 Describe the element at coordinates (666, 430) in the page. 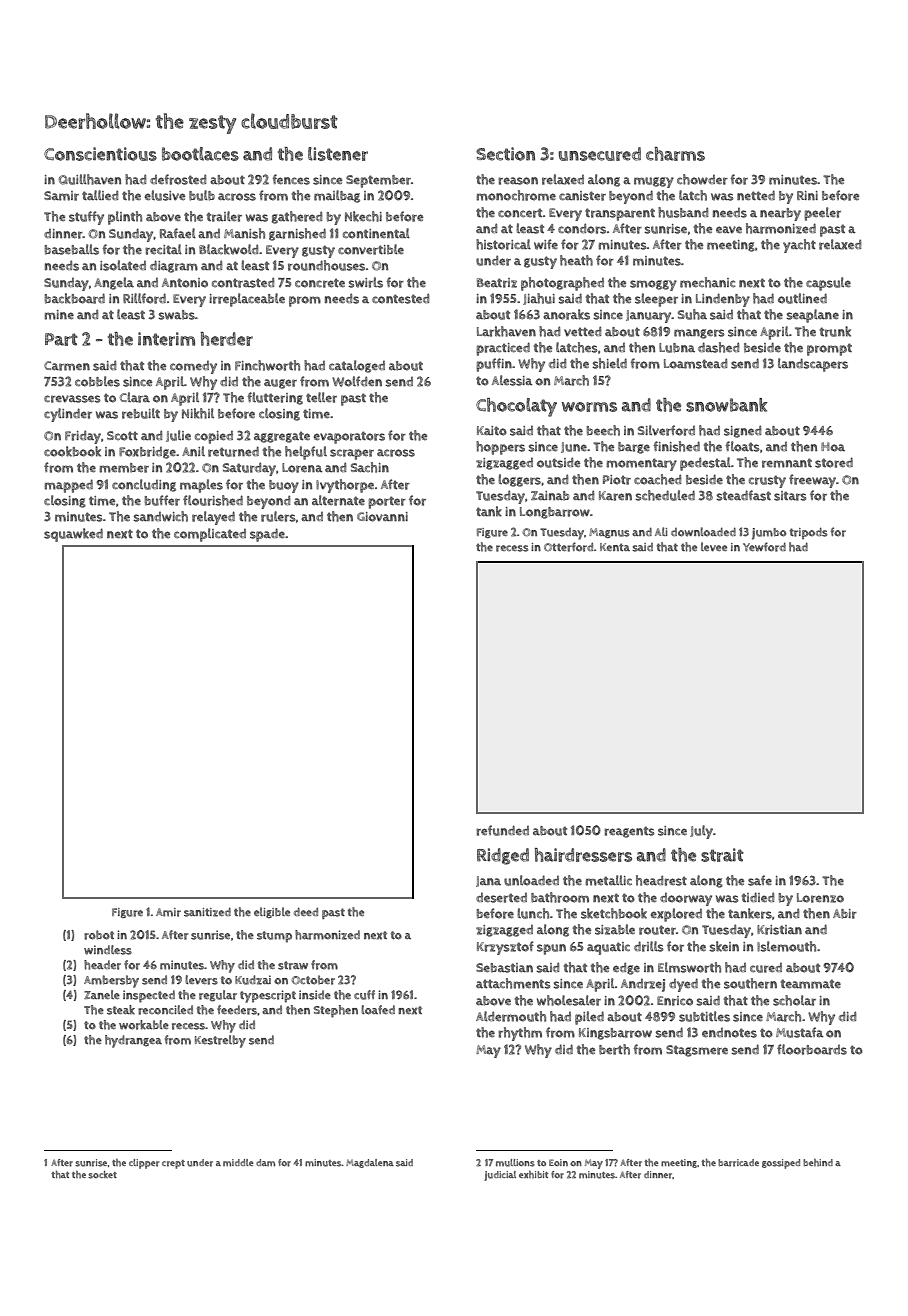

I see `Silverford` at that location.
